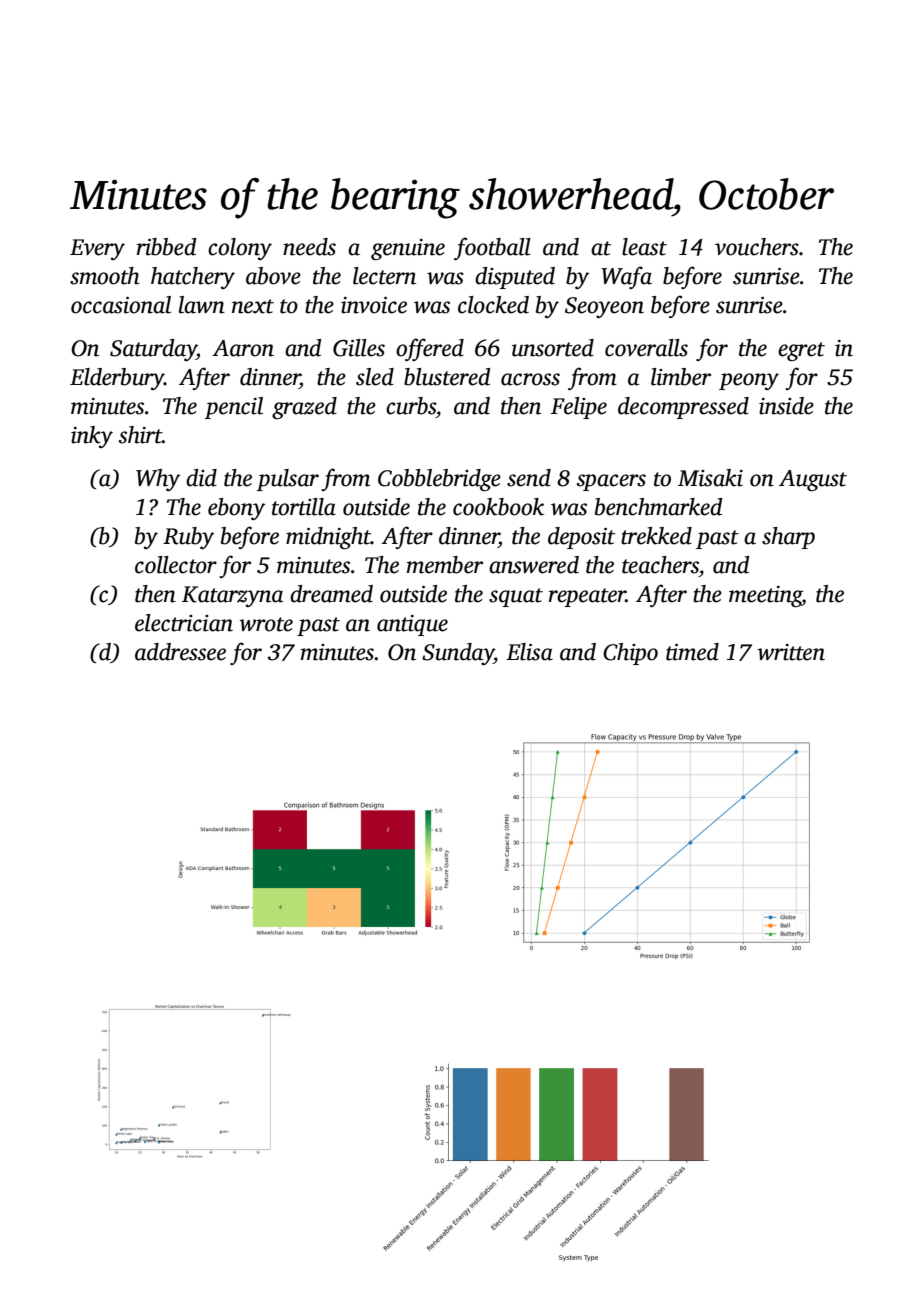 This screenshot has height=1311, width=924. What do you see at coordinates (788, 538) in the screenshot?
I see `sharp` at bounding box center [788, 538].
